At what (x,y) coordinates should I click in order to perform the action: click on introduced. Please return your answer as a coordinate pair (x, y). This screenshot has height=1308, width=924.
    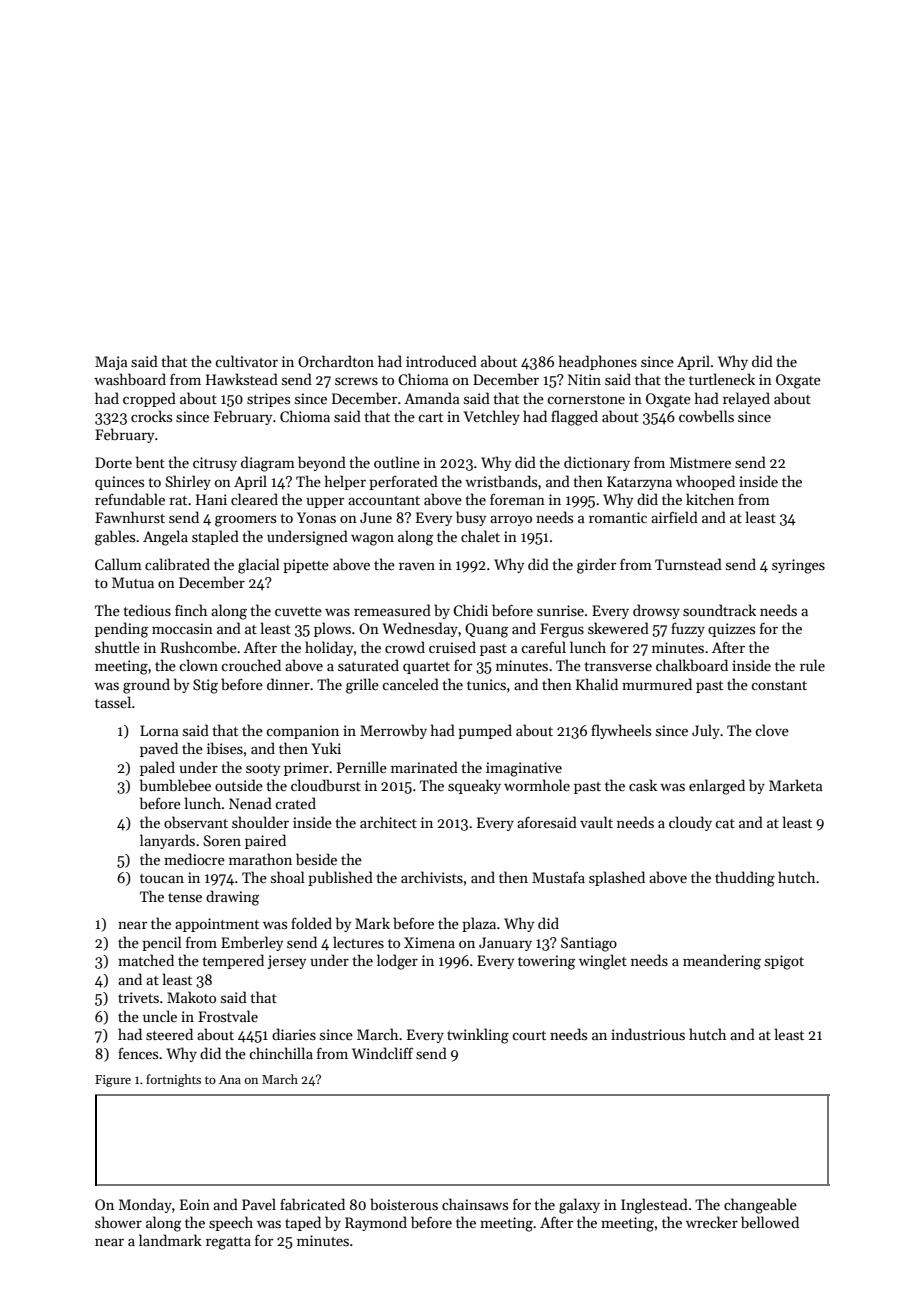
    Looking at the image, I should click on (441, 361).
